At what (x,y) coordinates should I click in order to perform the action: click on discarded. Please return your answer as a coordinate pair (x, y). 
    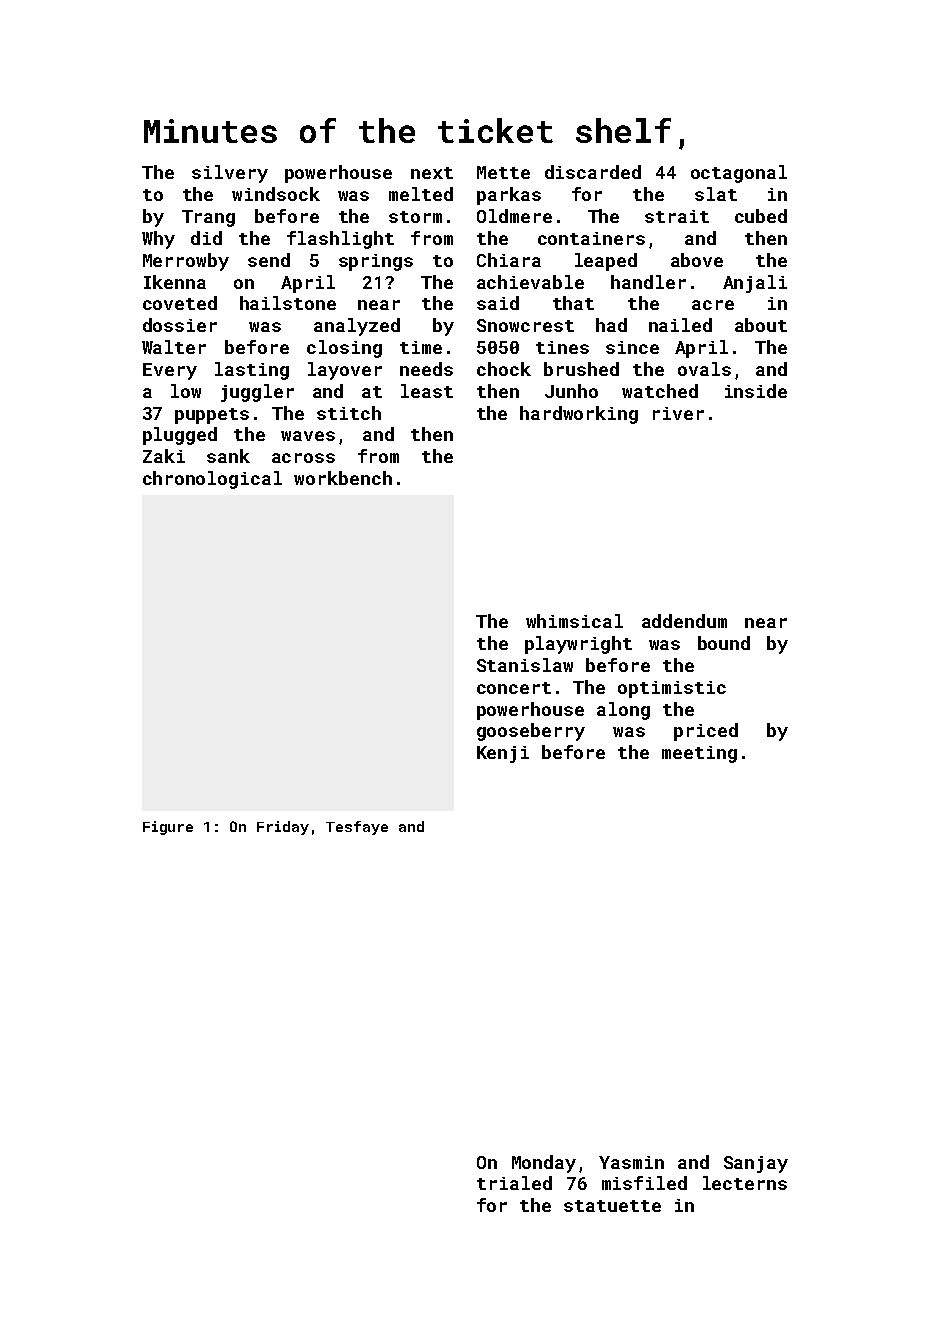
    Looking at the image, I should click on (593, 172).
